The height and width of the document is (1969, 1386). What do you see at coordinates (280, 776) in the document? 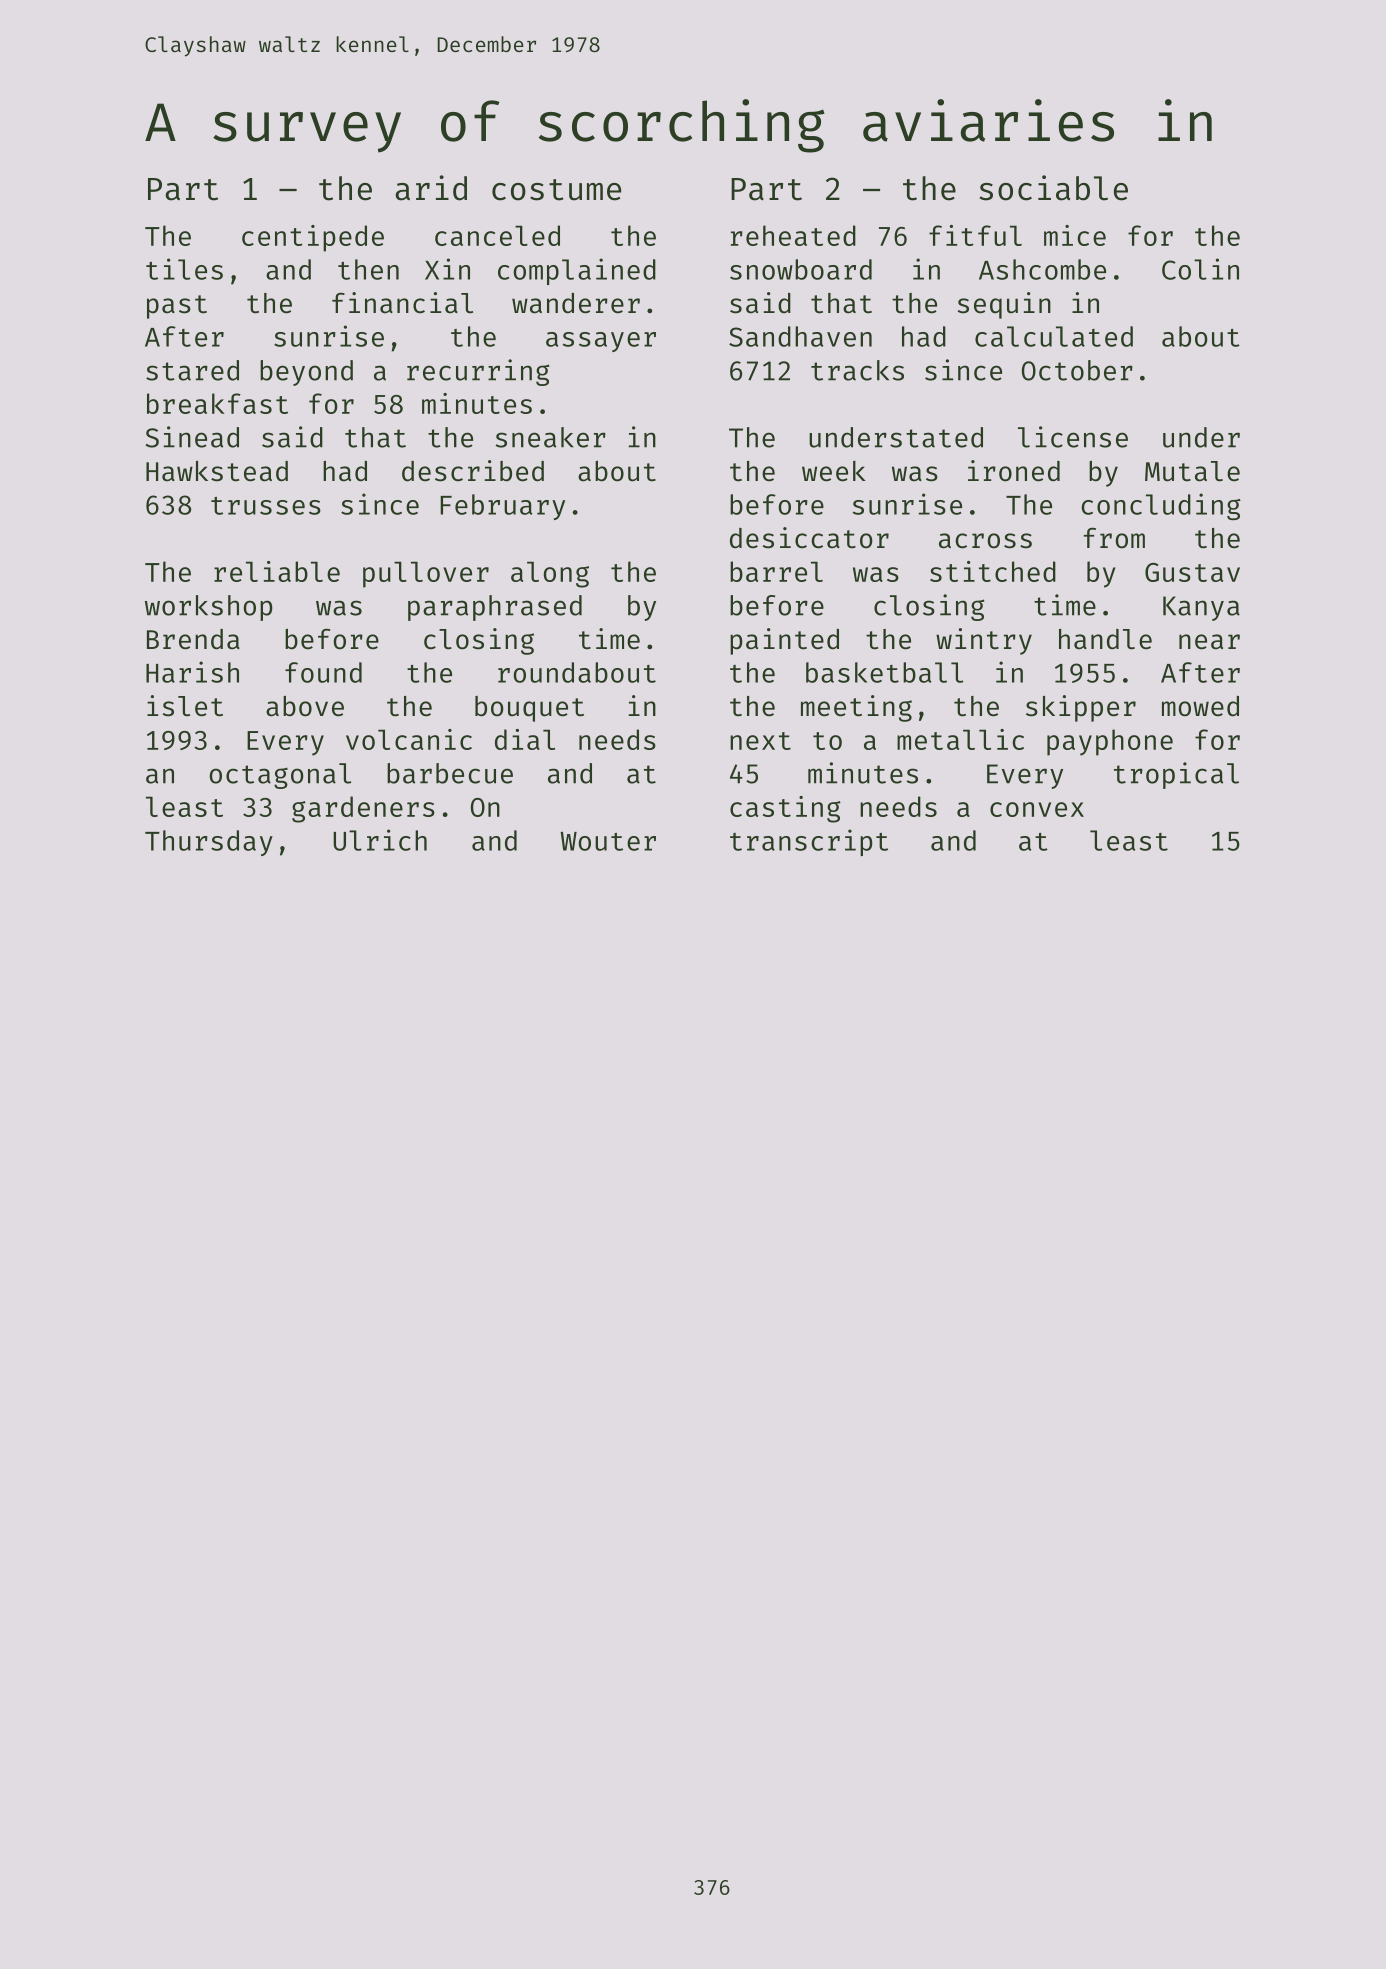
I see `octagonal` at bounding box center [280, 776].
